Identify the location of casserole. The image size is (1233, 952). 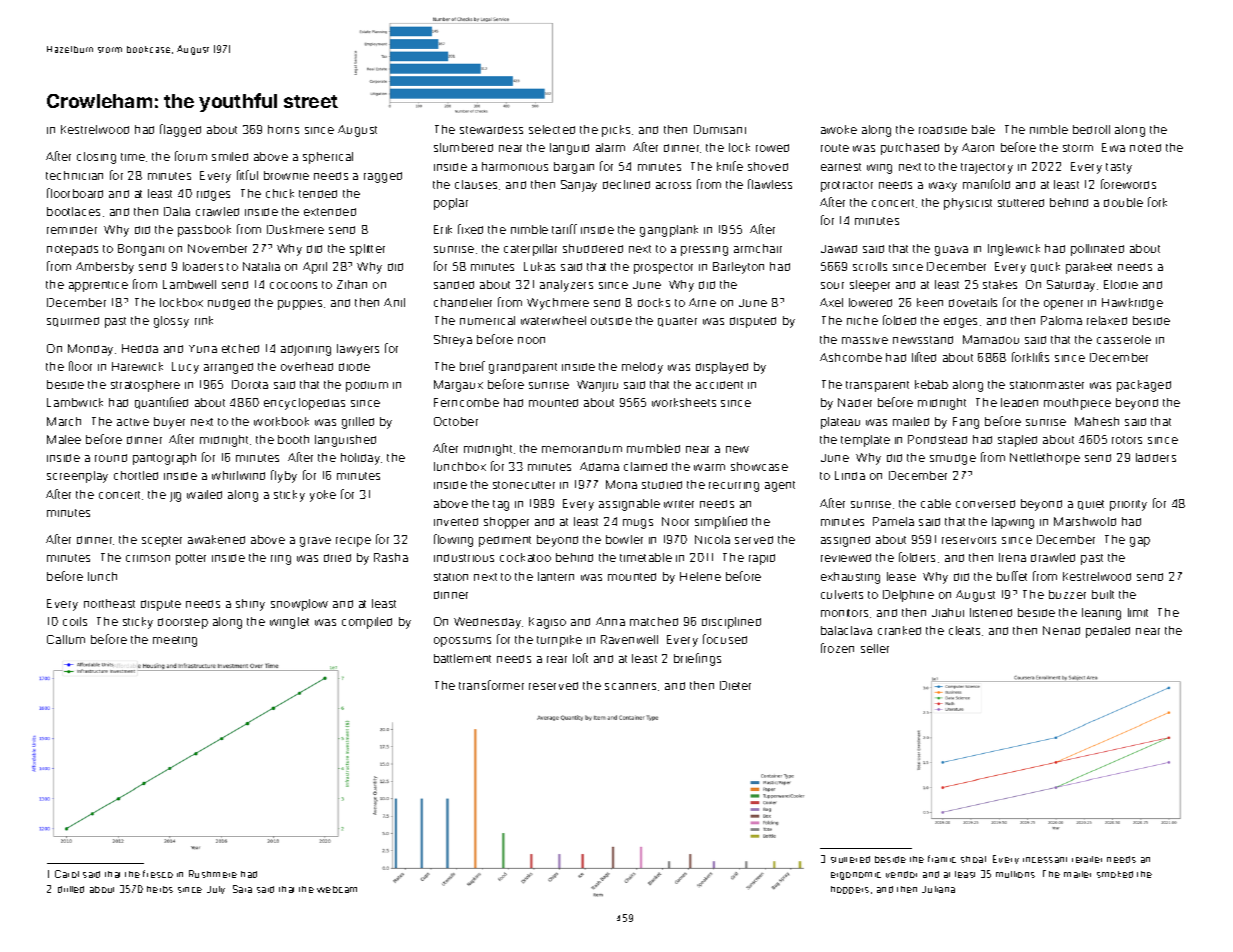
(1124, 339).
